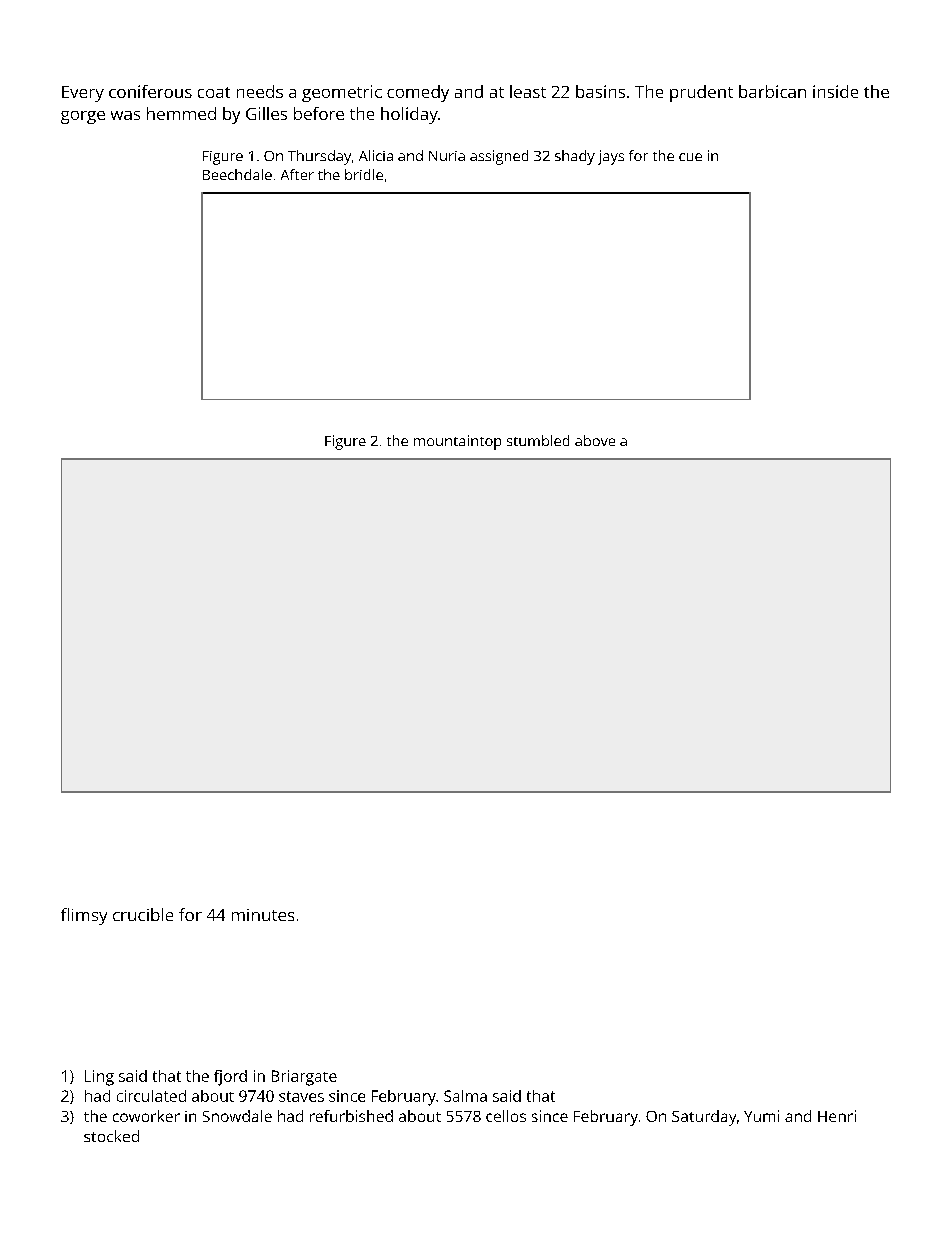 The height and width of the image is (1233, 952). What do you see at coordinates (304, 1078) in the image?
I see `Briargate` at bounding box center [304, 1078].
